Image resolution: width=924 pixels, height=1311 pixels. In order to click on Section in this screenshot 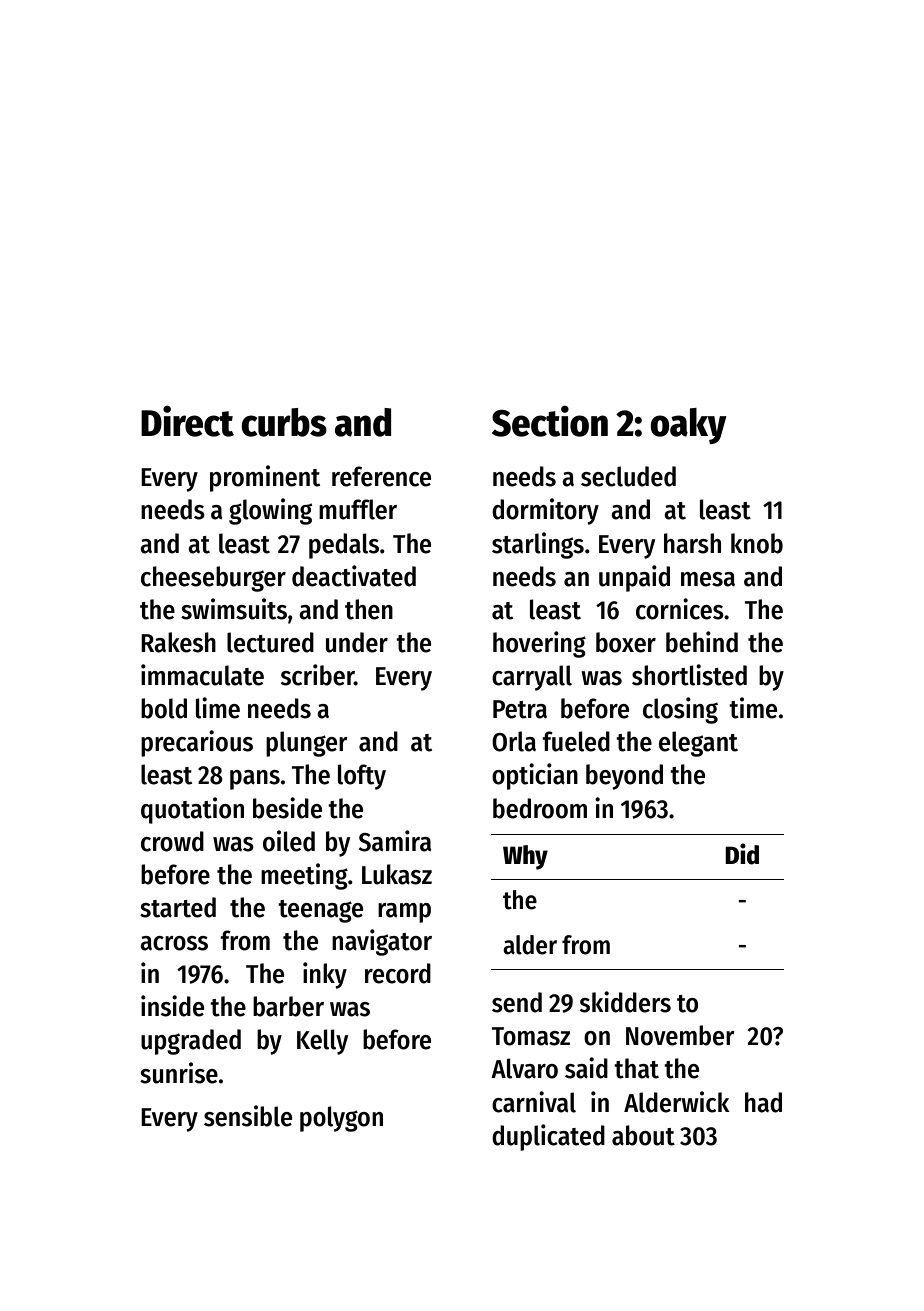, I will do `click(550, 421)`.
